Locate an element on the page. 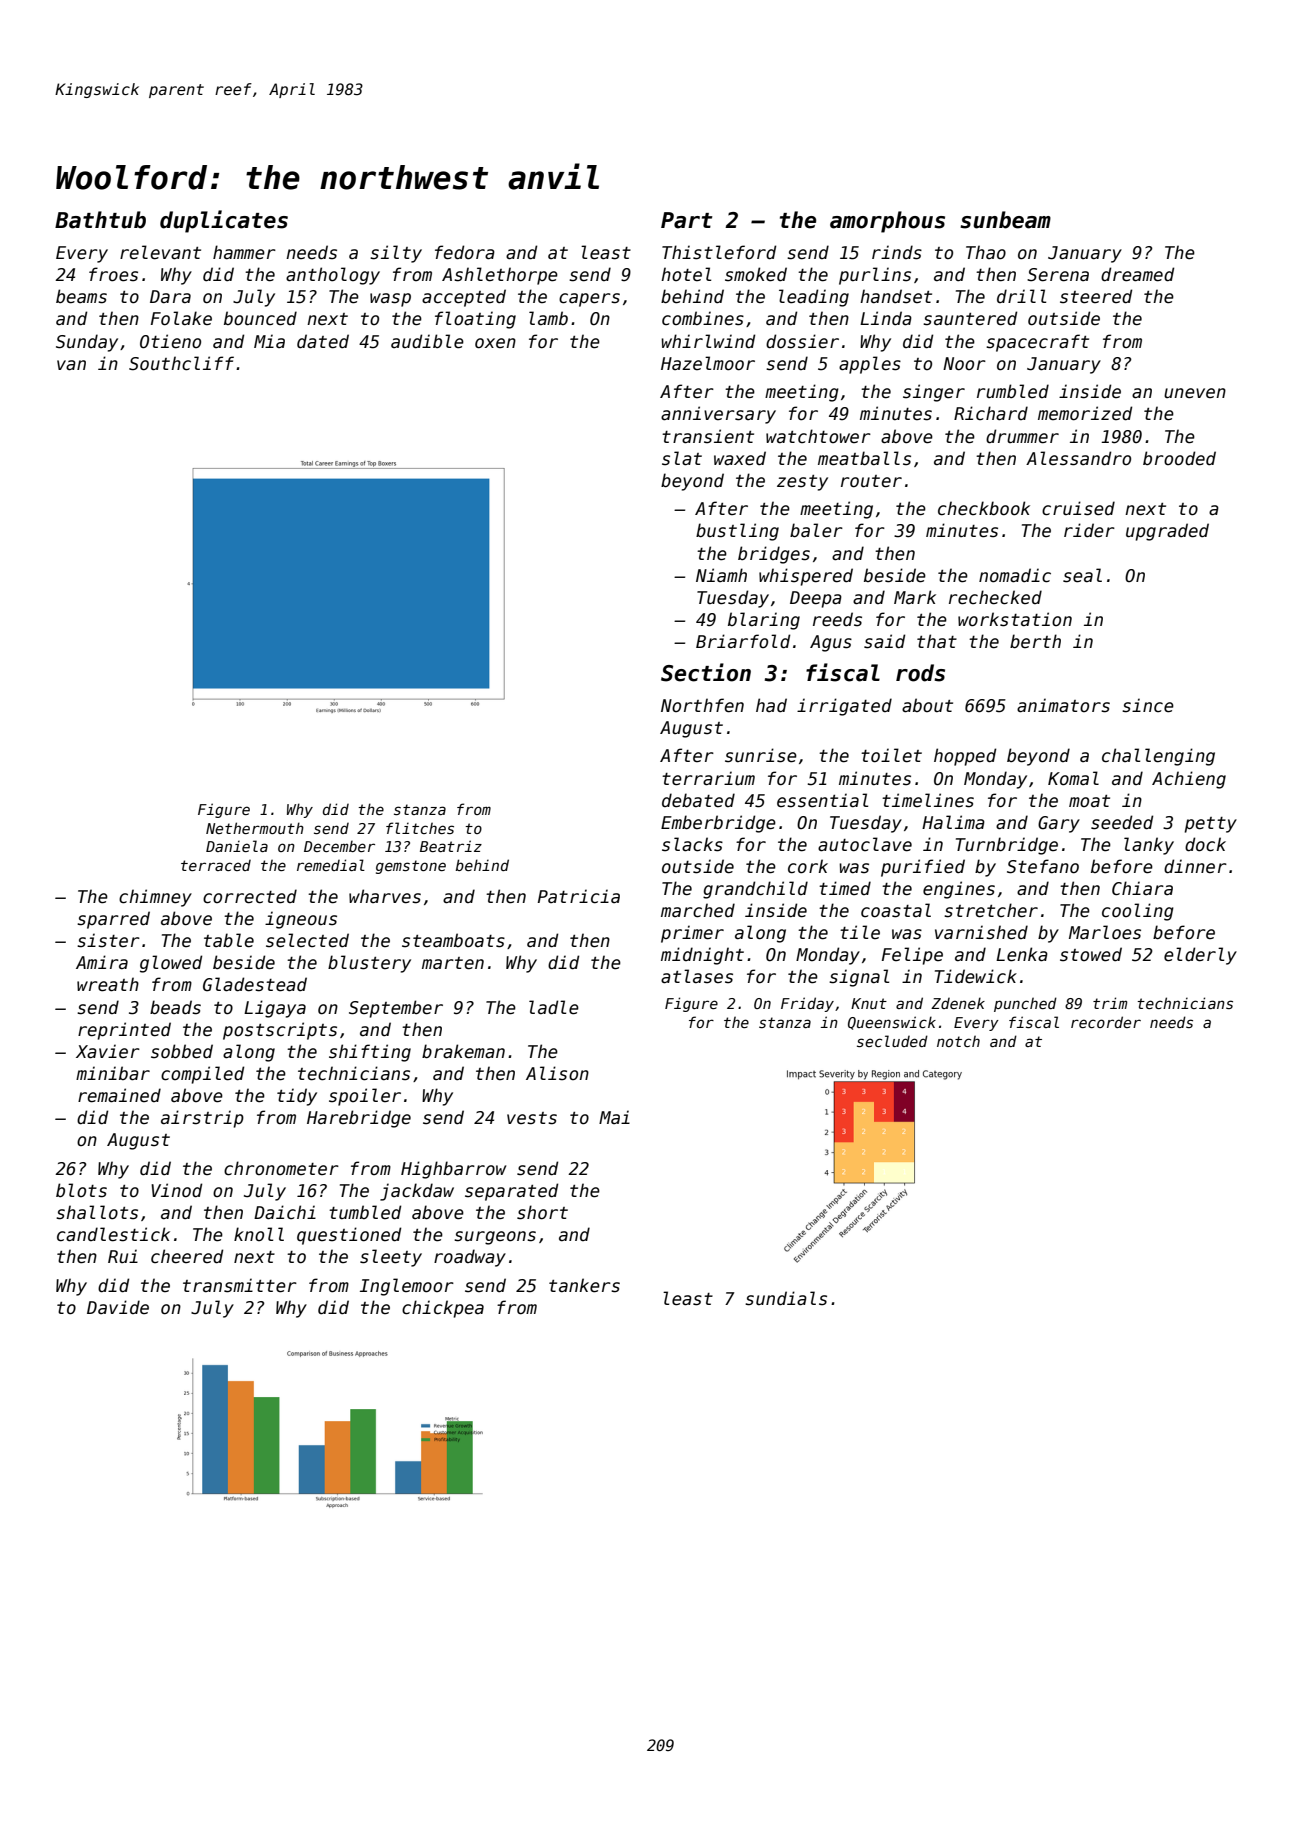  Nethermouth is located at coordinates (255, 828).
